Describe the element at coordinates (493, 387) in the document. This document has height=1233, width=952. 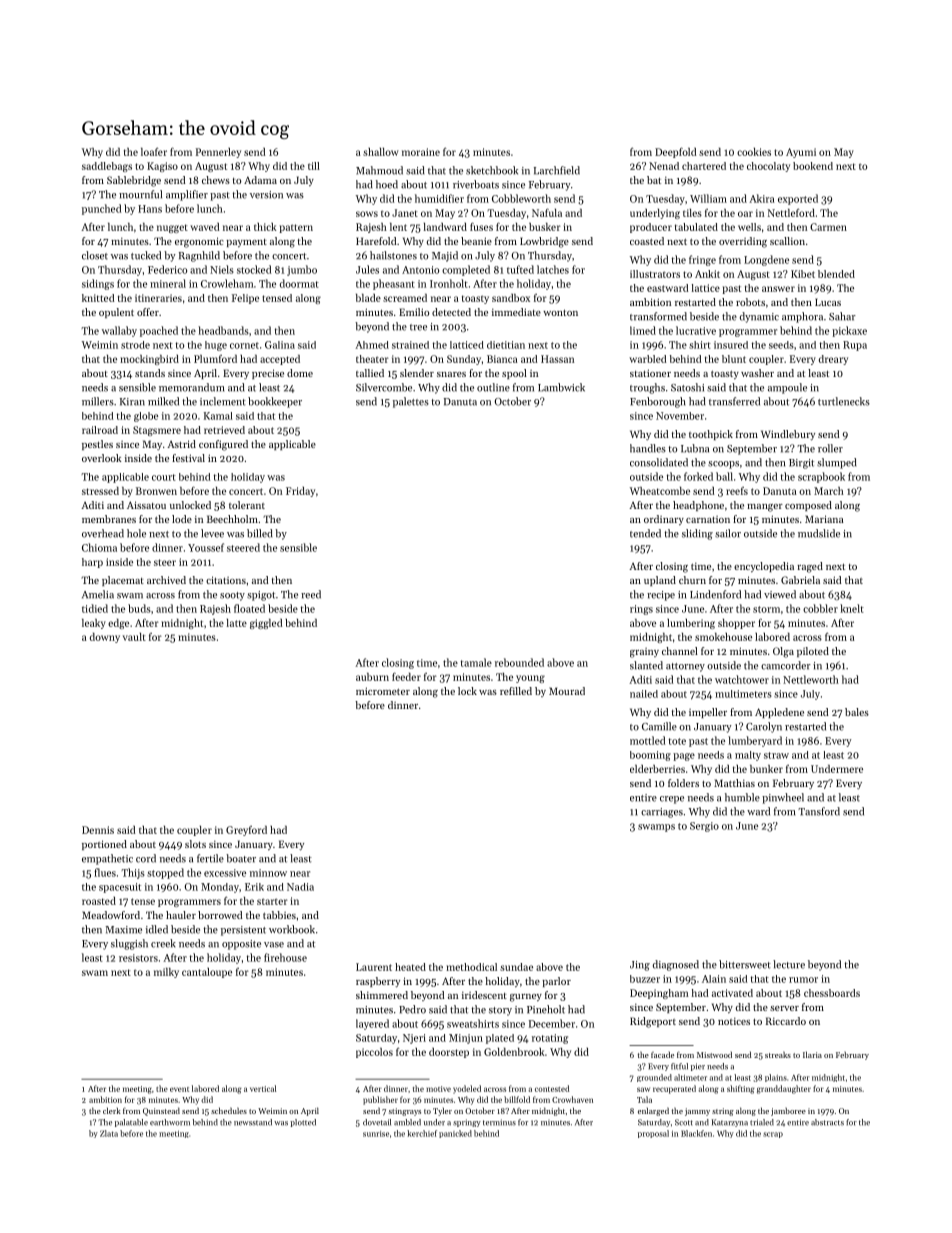
I see `outline` at that location.
